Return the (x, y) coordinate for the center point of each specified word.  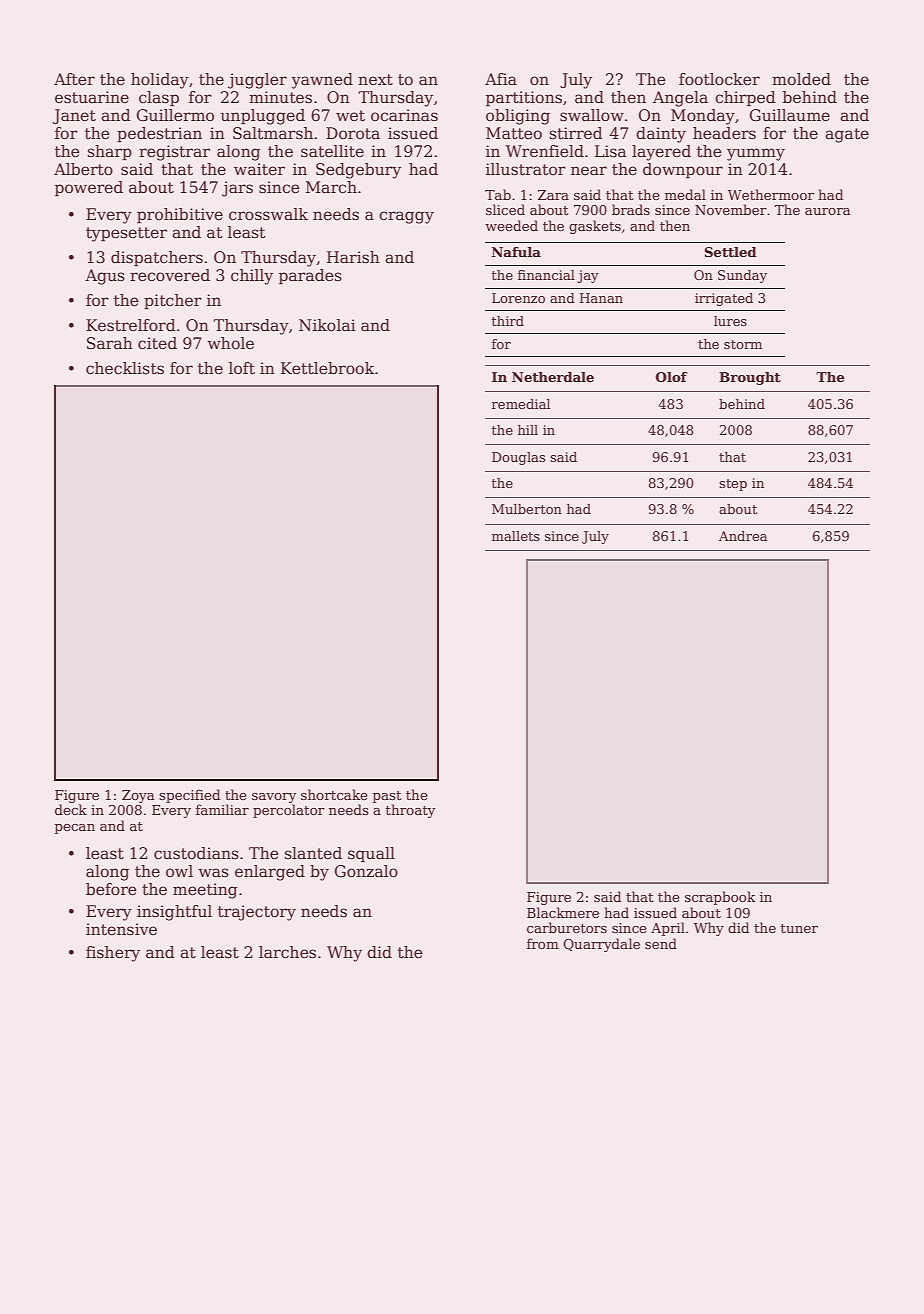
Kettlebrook (328, 368)
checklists (125, 368)
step (733, 485)
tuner (799, 928)
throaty (410, 811)
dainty (661, 135)
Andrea (743, 536)
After (74, 79)
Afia (501, 79)
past (387, 797)
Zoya (138, 796)
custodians (196, 853)
